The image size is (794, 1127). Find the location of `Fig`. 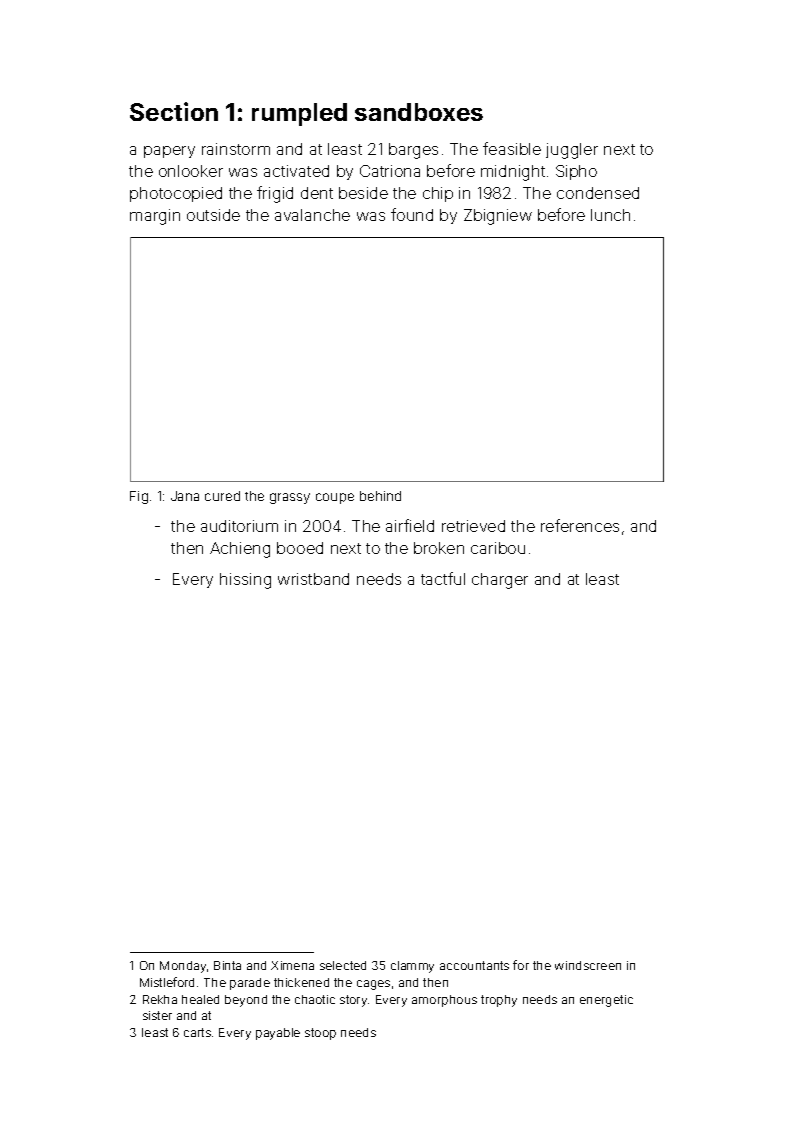

Fig is located at coordinates (139, 497).
